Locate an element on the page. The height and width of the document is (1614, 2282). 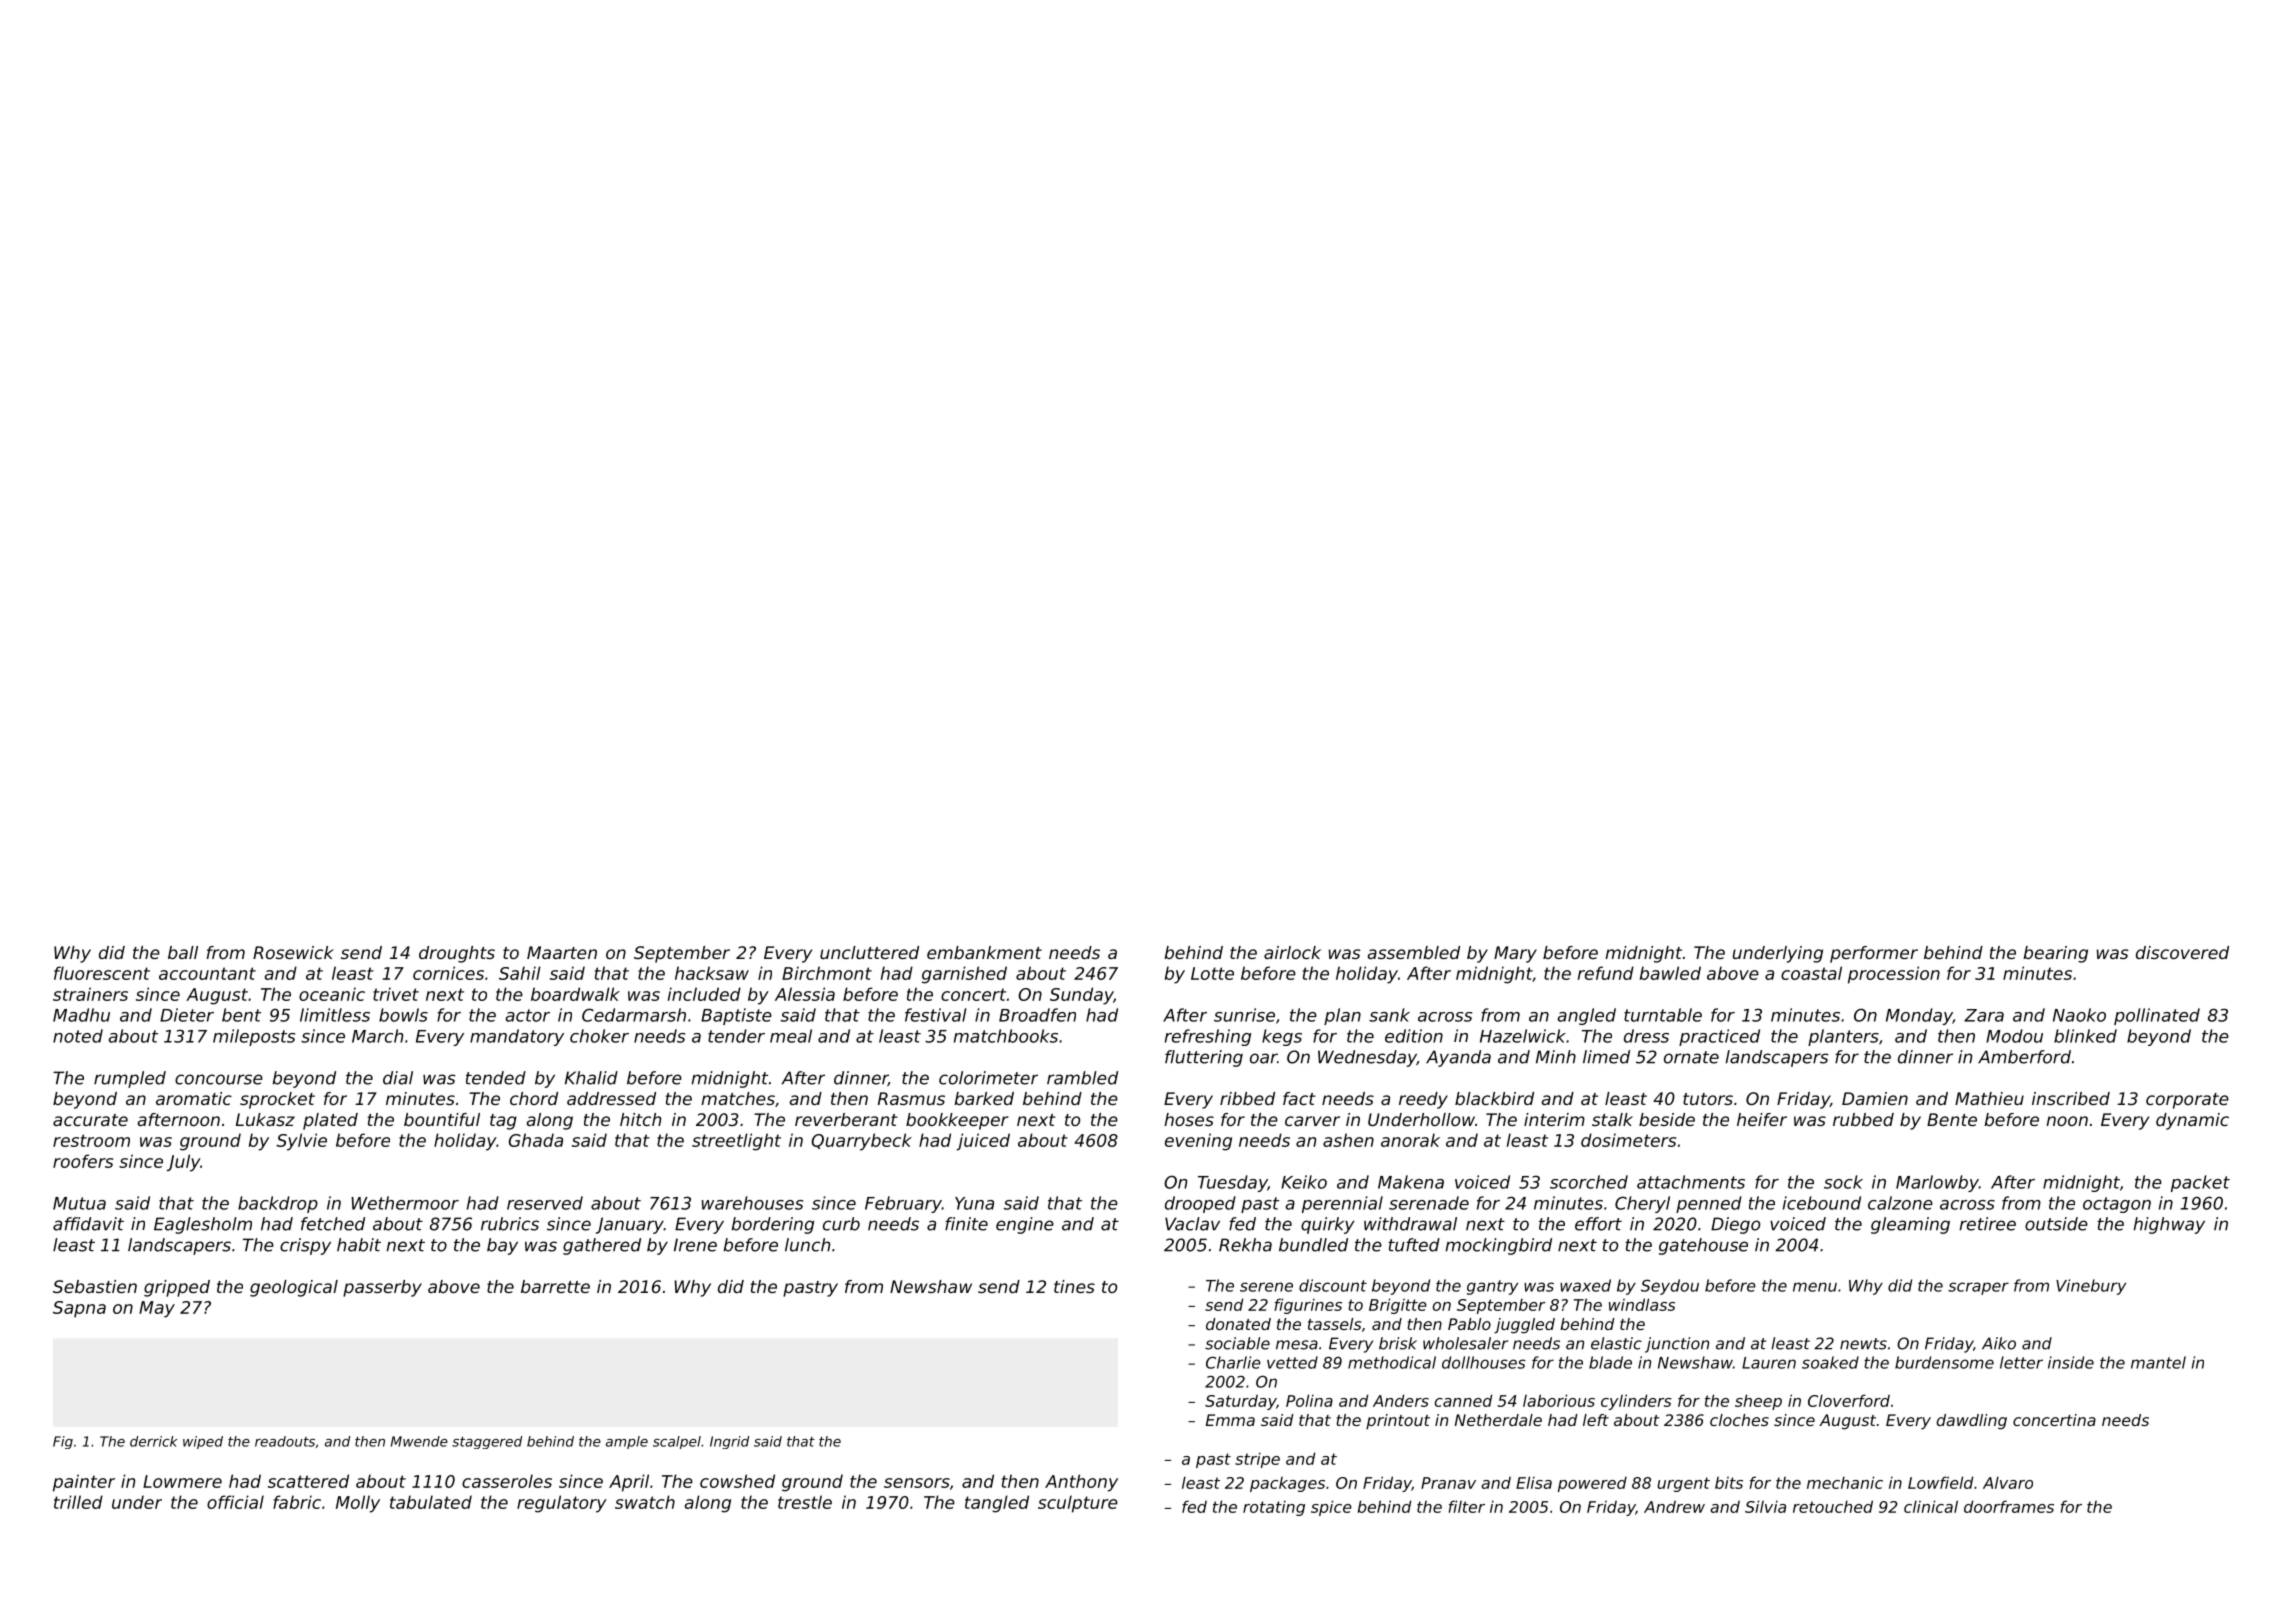
Vinebury is located at coordinates (2091, 1287).
